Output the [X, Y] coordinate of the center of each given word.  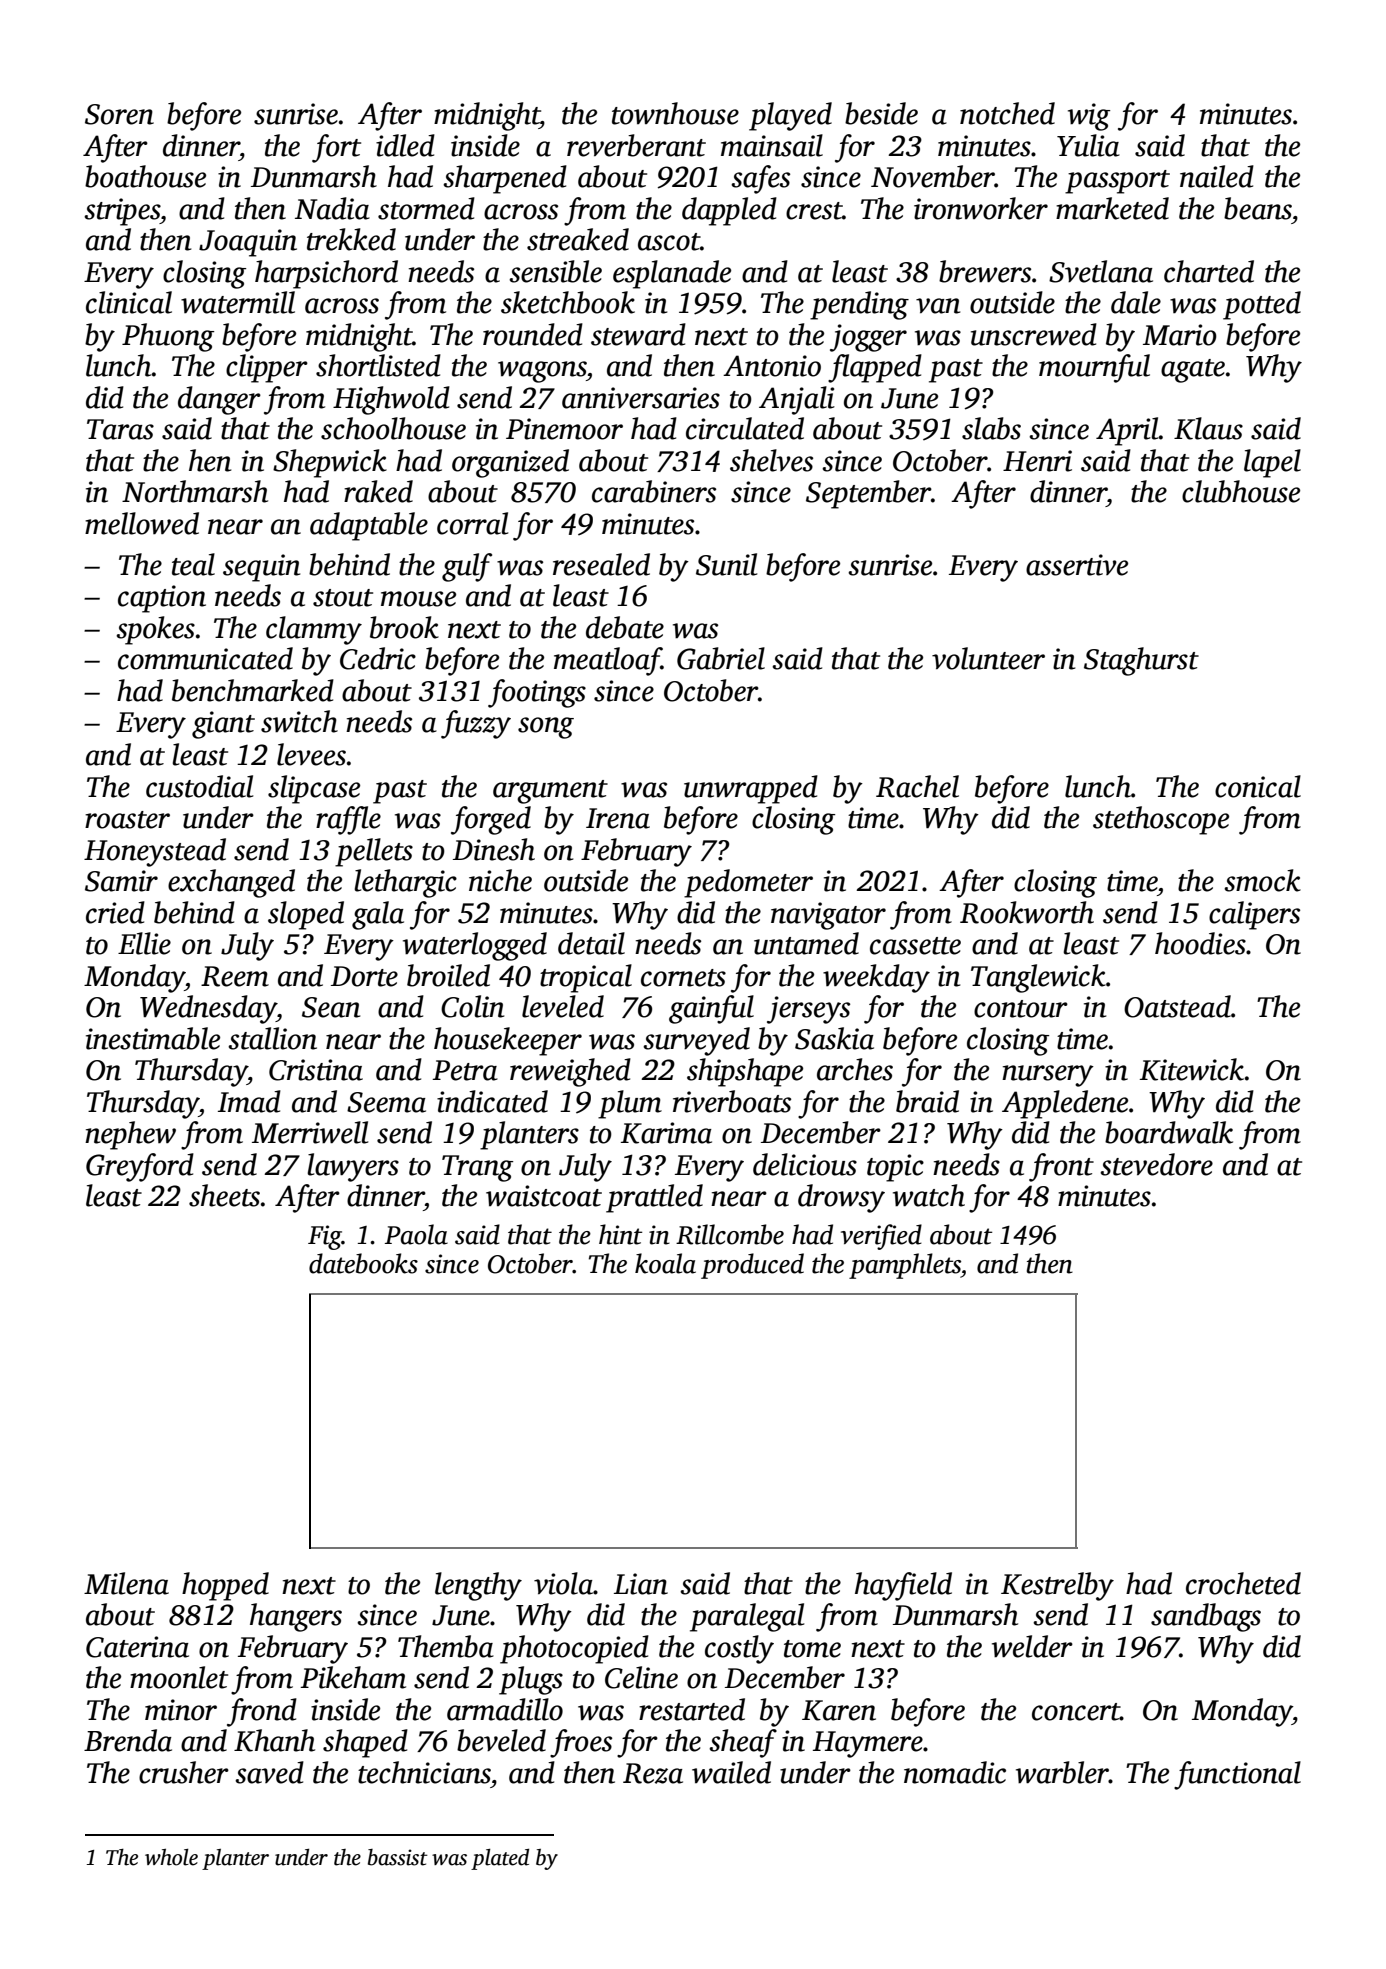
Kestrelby [1057, 1586]
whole [171, 1857]
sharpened [505, 179]
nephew [130, 1135]
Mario [1180, 335]
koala [665, 1263]
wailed [731, 1772]
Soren [119, 114]
